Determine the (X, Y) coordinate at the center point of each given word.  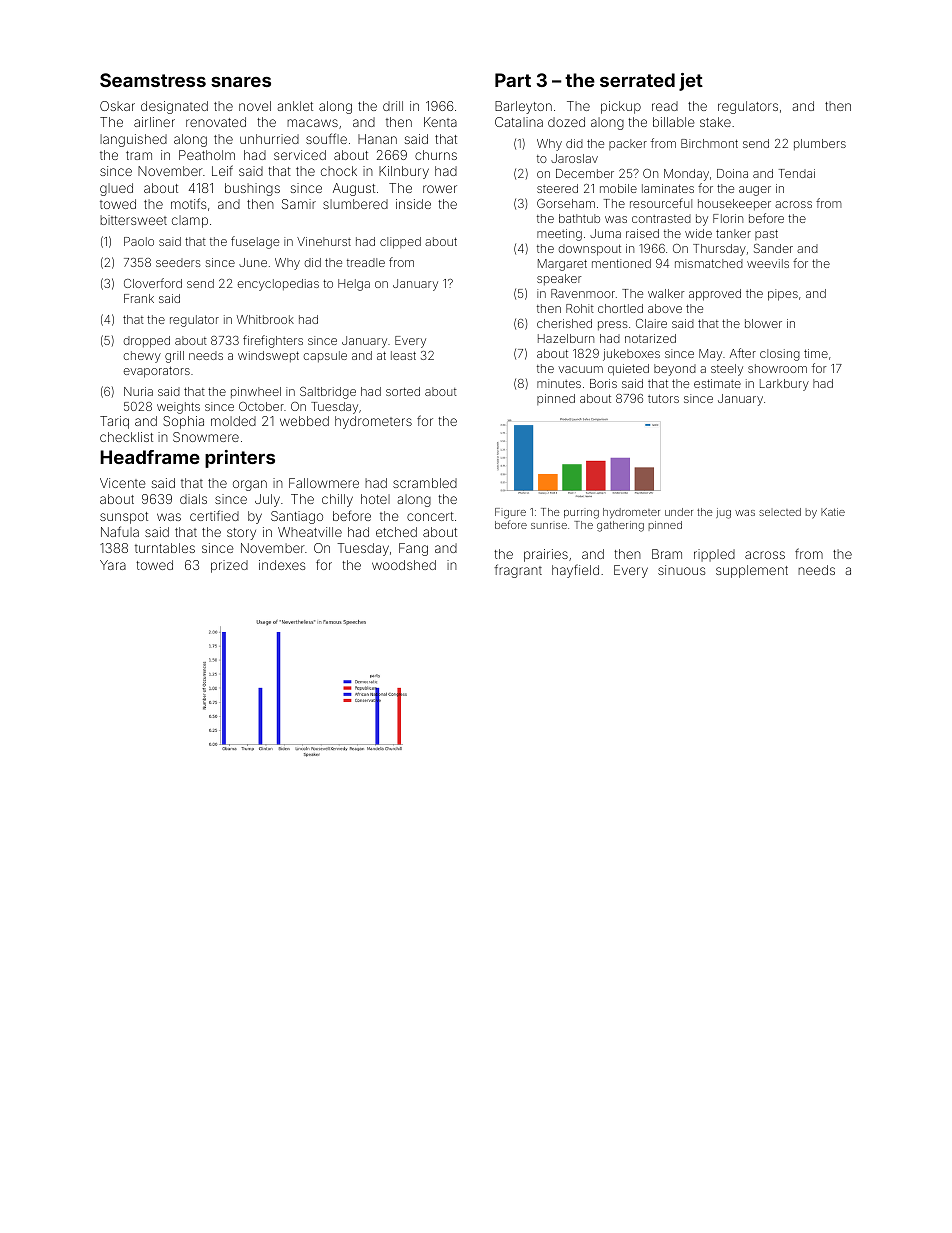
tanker (733, 233)
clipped (400, 243)
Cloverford (153, 283)
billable (674, 122)
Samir (299, 204)
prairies (546, 555)
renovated (216, 122)
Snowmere (206, 437)
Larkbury (784, 385)
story (241, 534)
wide (698, 233)
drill (393, 106)
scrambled (425, 483)
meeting (559, 235)
